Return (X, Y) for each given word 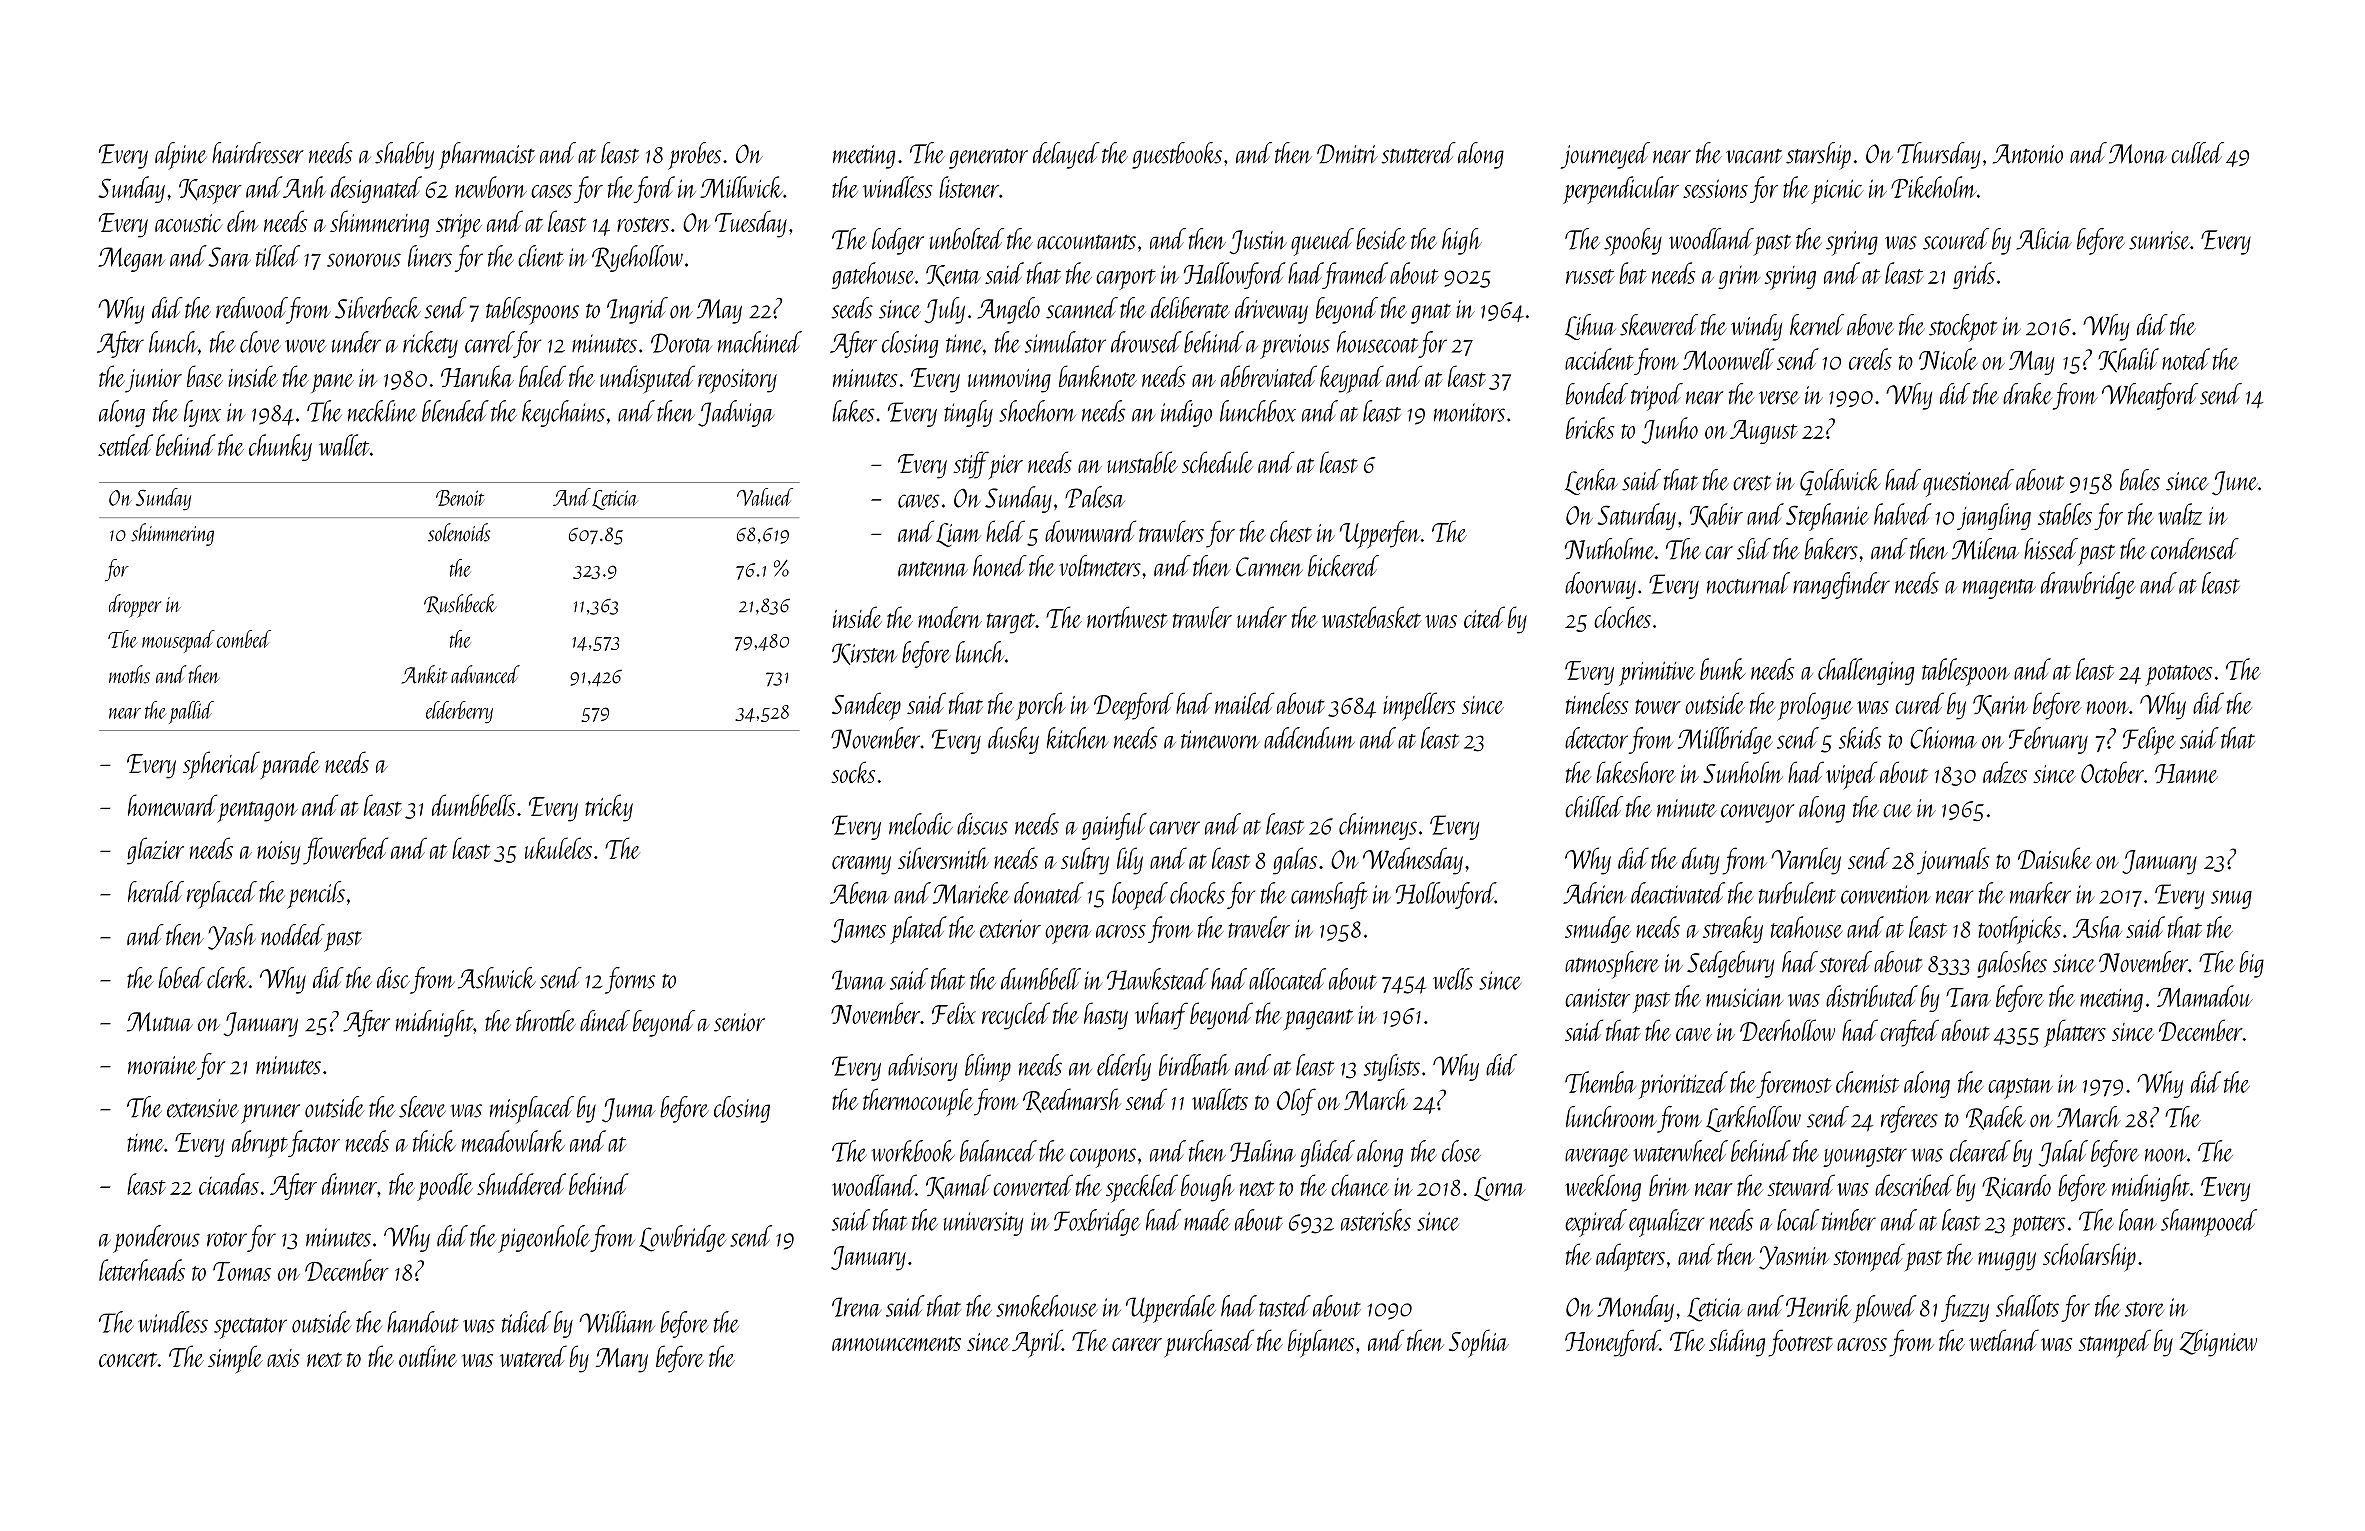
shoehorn (1037, 411)
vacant (1754, 156)
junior (153, 381)
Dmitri (1347, 154)
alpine (181, 156)
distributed (1872, 996)
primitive (1657, 673)
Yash (232, 937)
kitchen (1077, 738)
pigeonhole (544, 1239)
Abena (859, 893)
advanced (485, 674)
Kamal (958, 1186)
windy (1756, 327)
